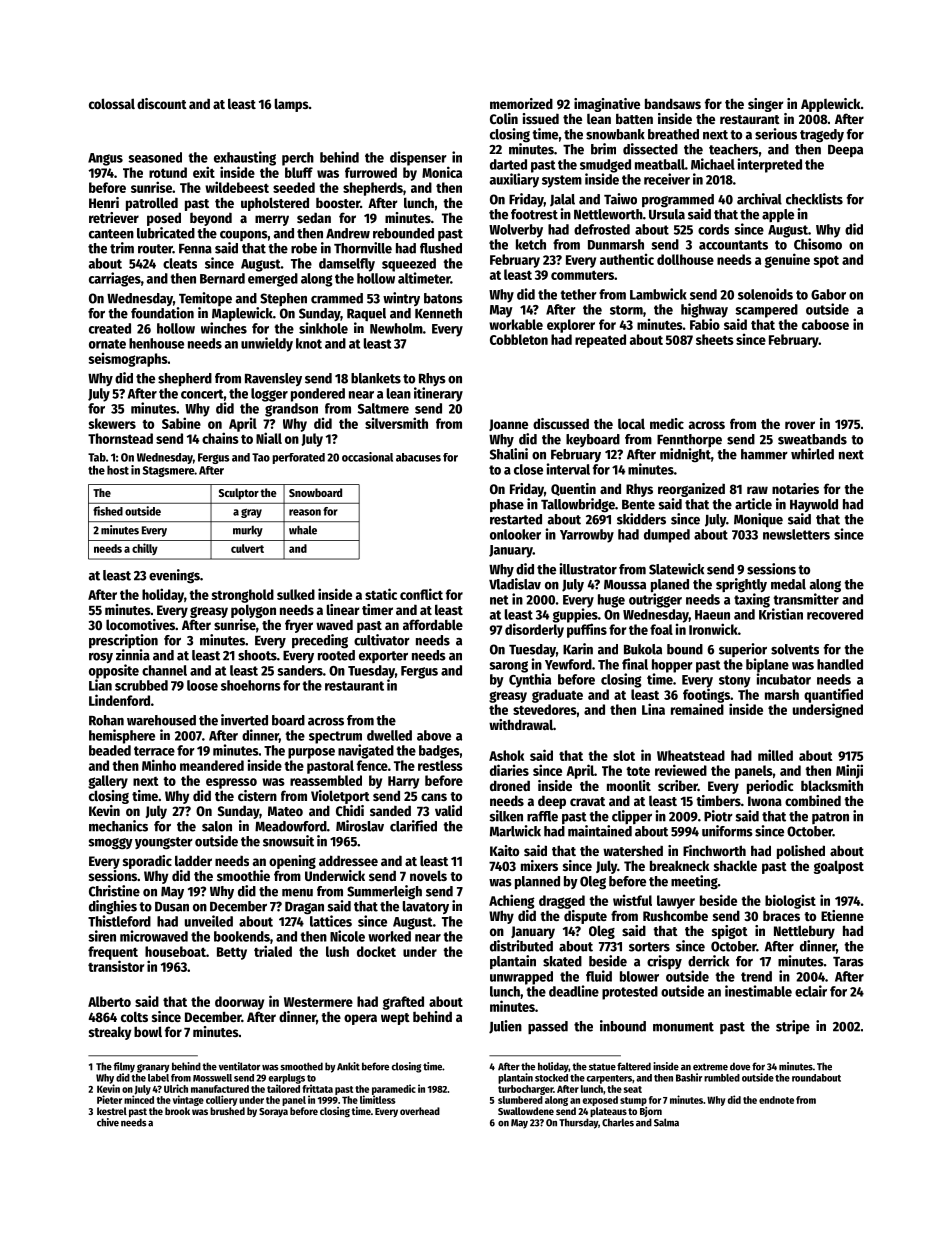 This document has width=952, height=1233. I want to click on opera, so click(360, 1019).
